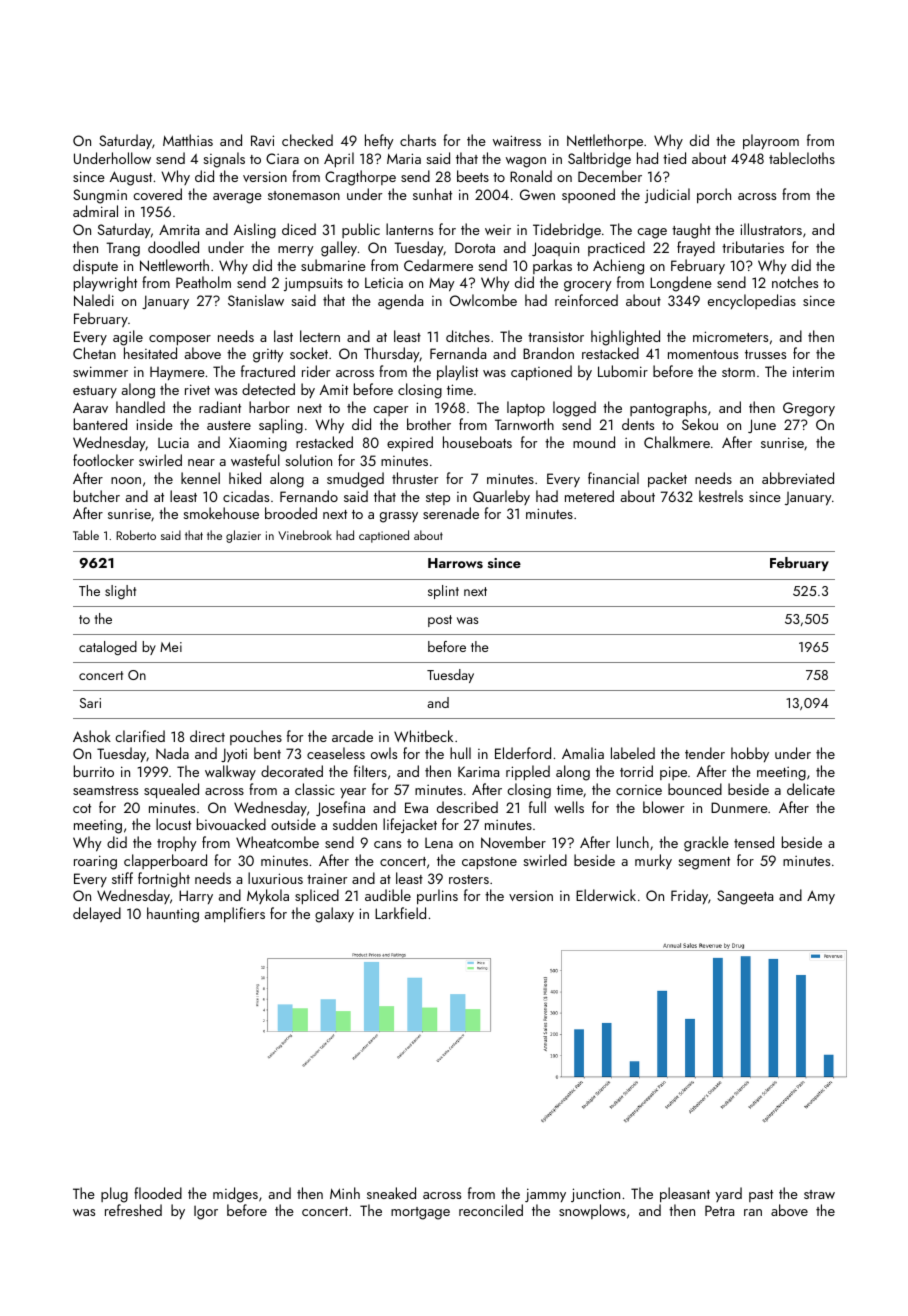 The image size is (908, 1316). What do you see at coordinates (221, 513) in the screenshot?
I see `smokehouse` at bounding box center [221, 513].
